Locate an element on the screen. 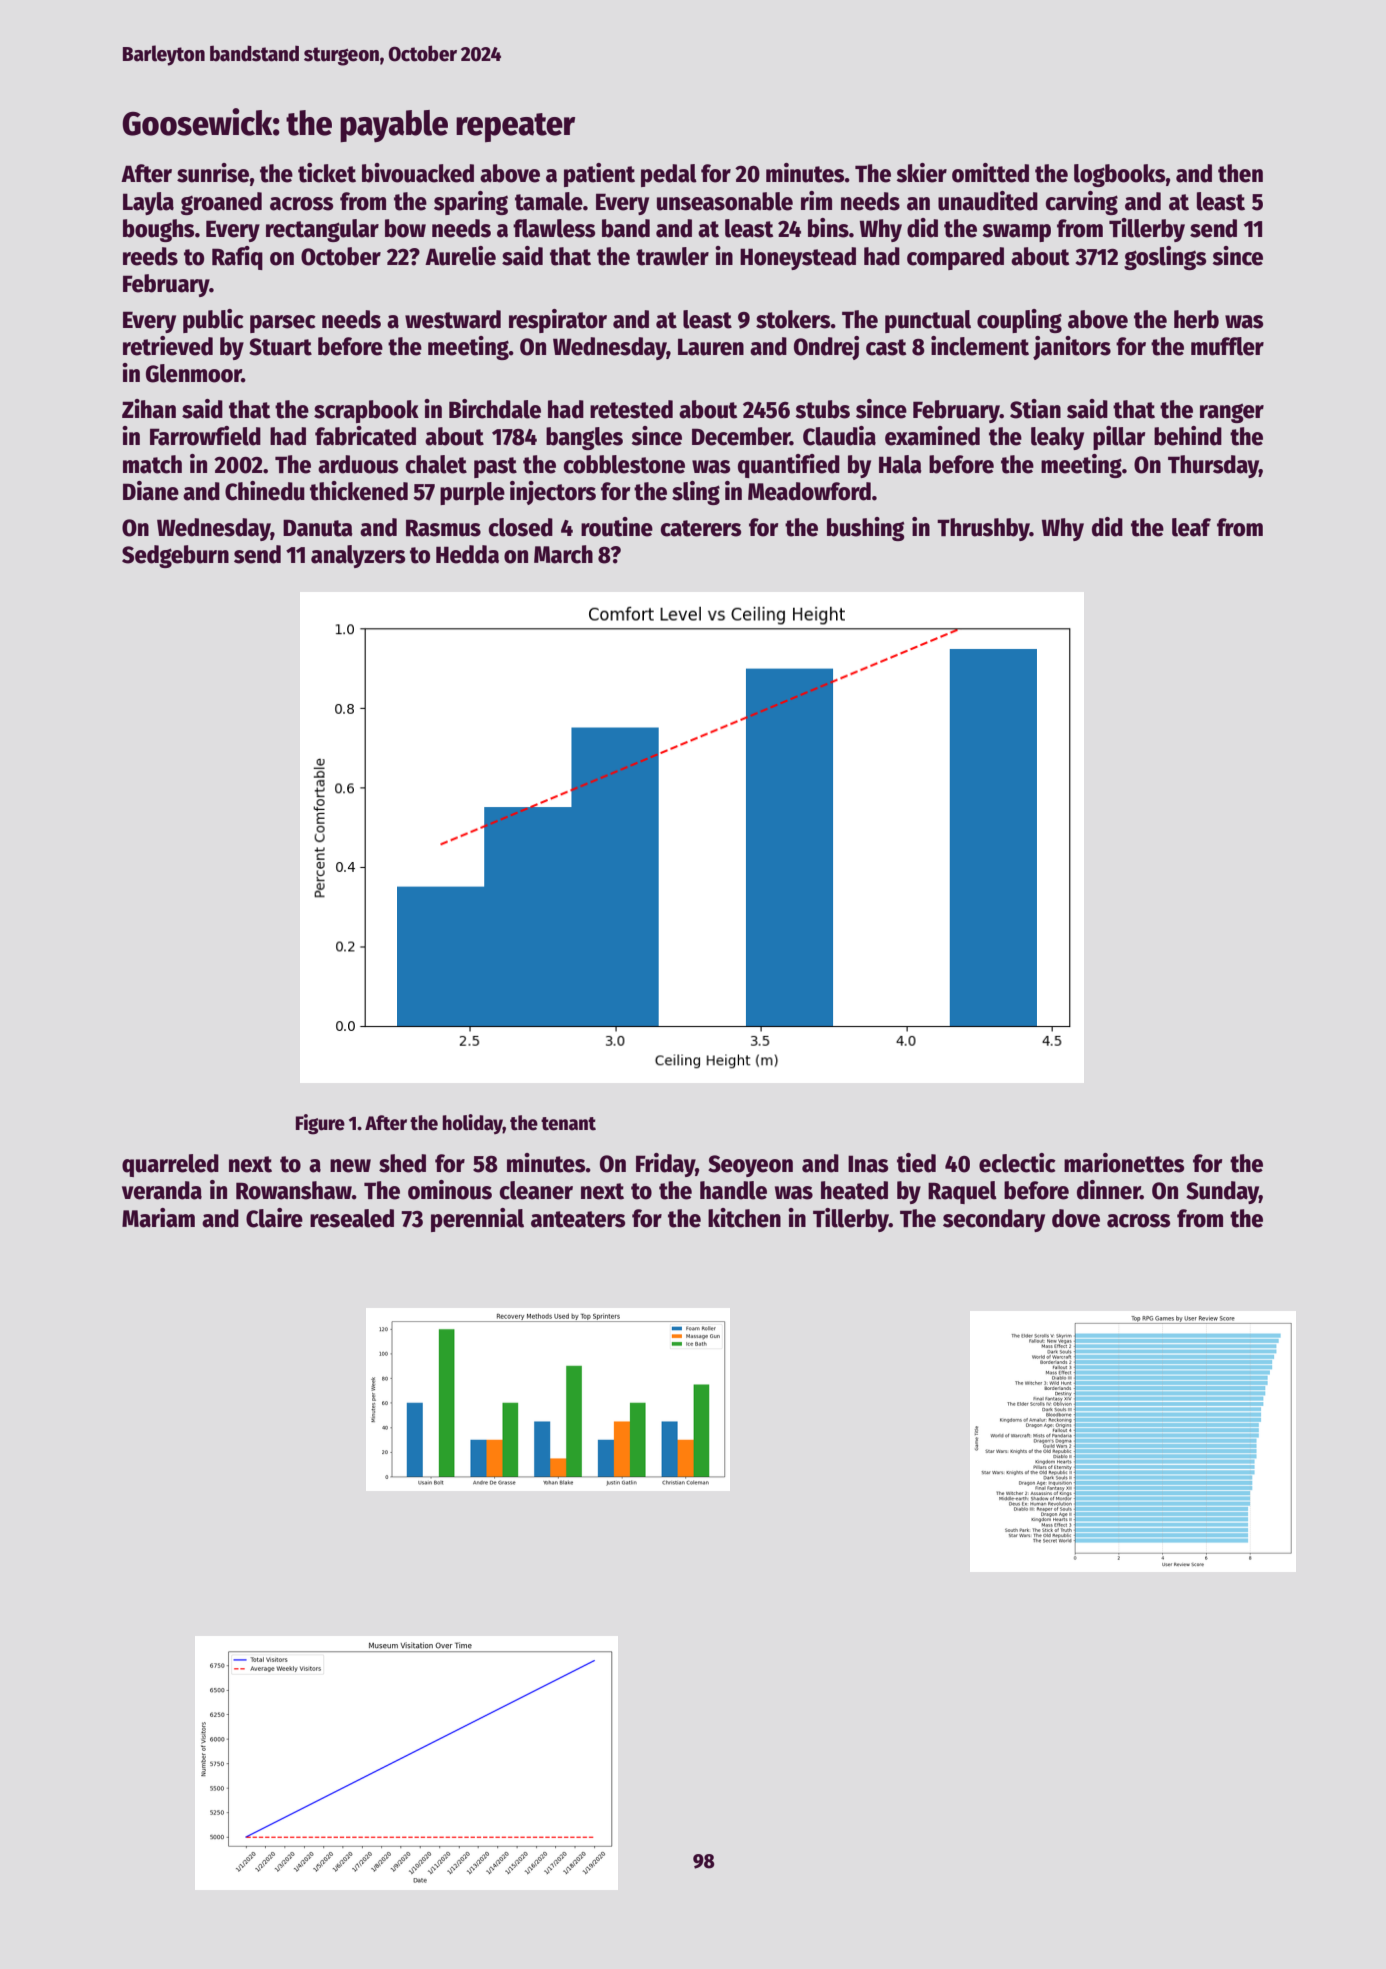 The image size is (1386, 1969). omitted is located at coordinates (990, 173).
